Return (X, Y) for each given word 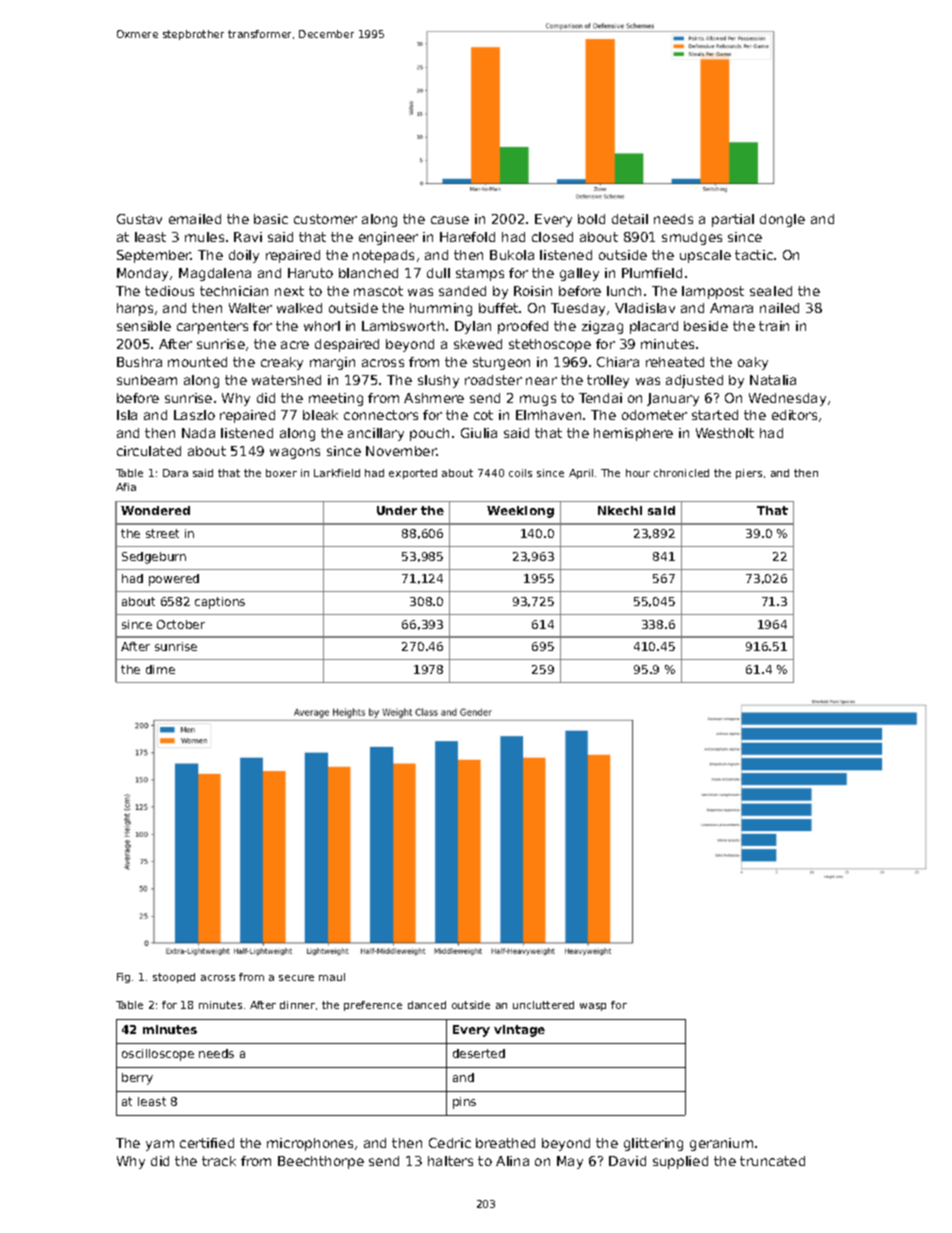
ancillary (376, 434)
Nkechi (620, 510)
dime (160, 669)
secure (296, 978)
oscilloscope (158, 1055)
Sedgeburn (154, 558)
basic (271, 219)
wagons (295, 453)
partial (733, 220)
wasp (593, 1007)
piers (749, 474)
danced (427, 1005)
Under (397, 510)
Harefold (467, 237)
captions (220, 603)
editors (794, 415)
